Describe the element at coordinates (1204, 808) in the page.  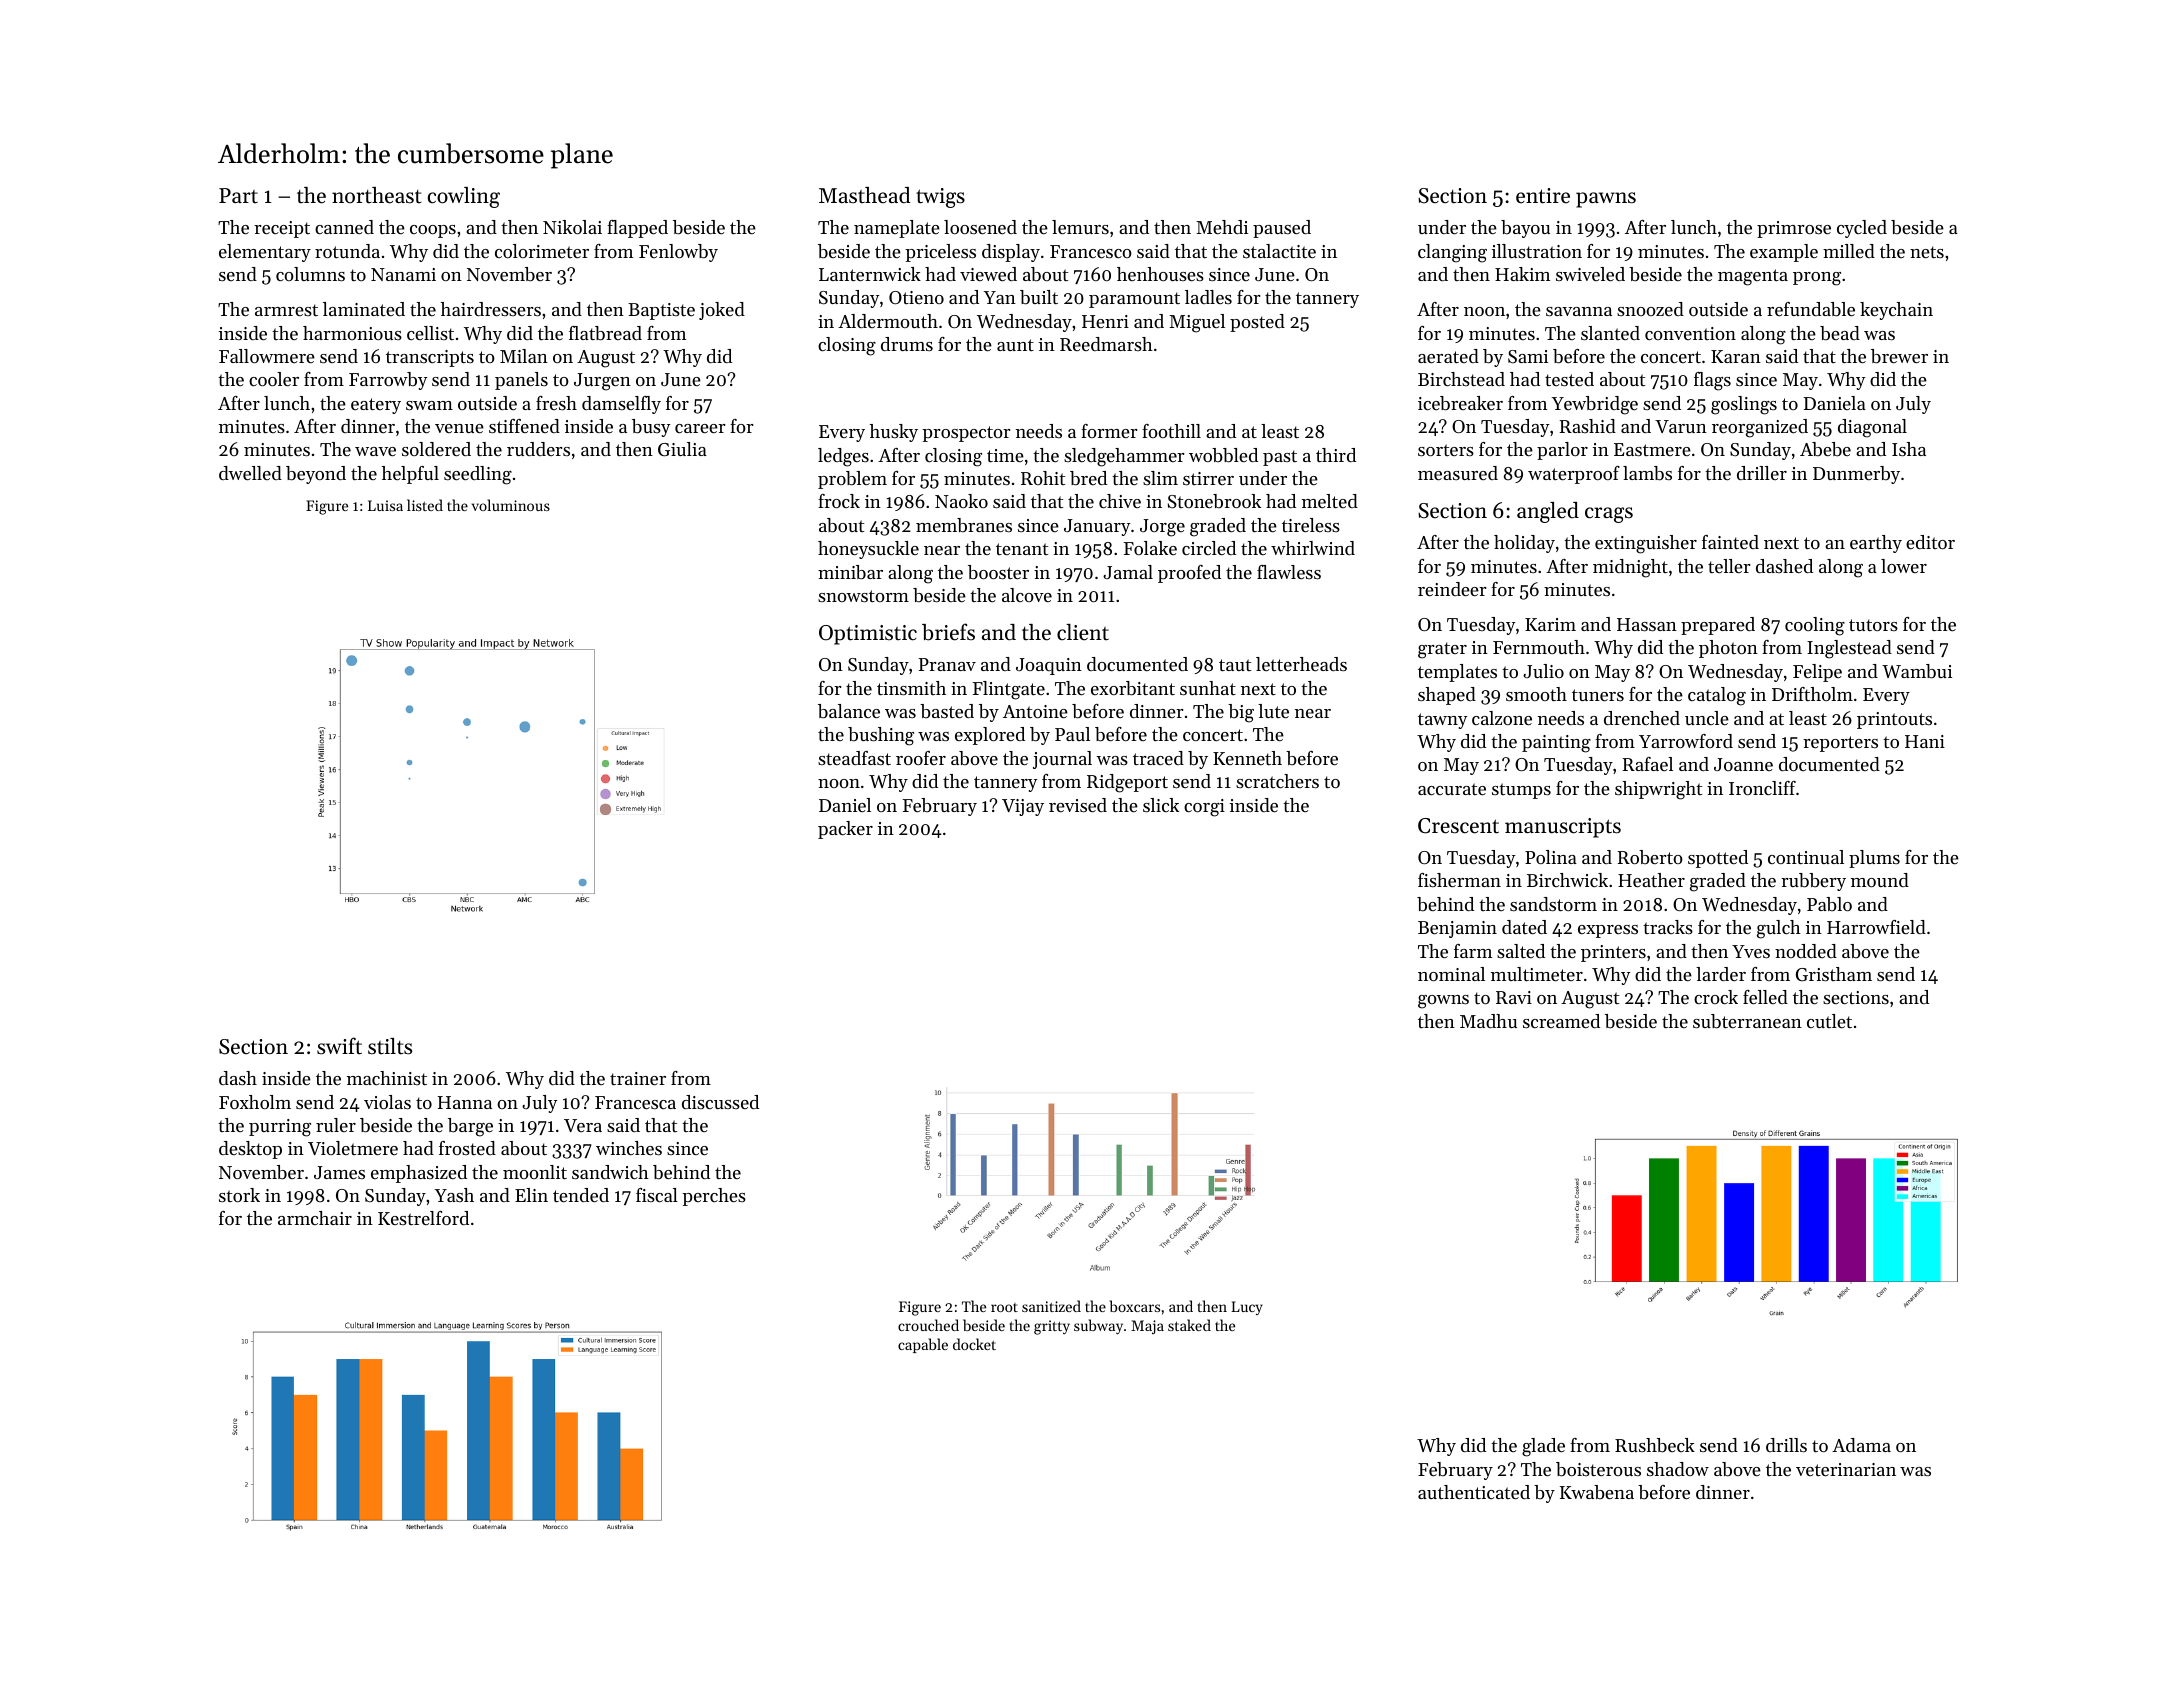
I see `corgi` at that location.
